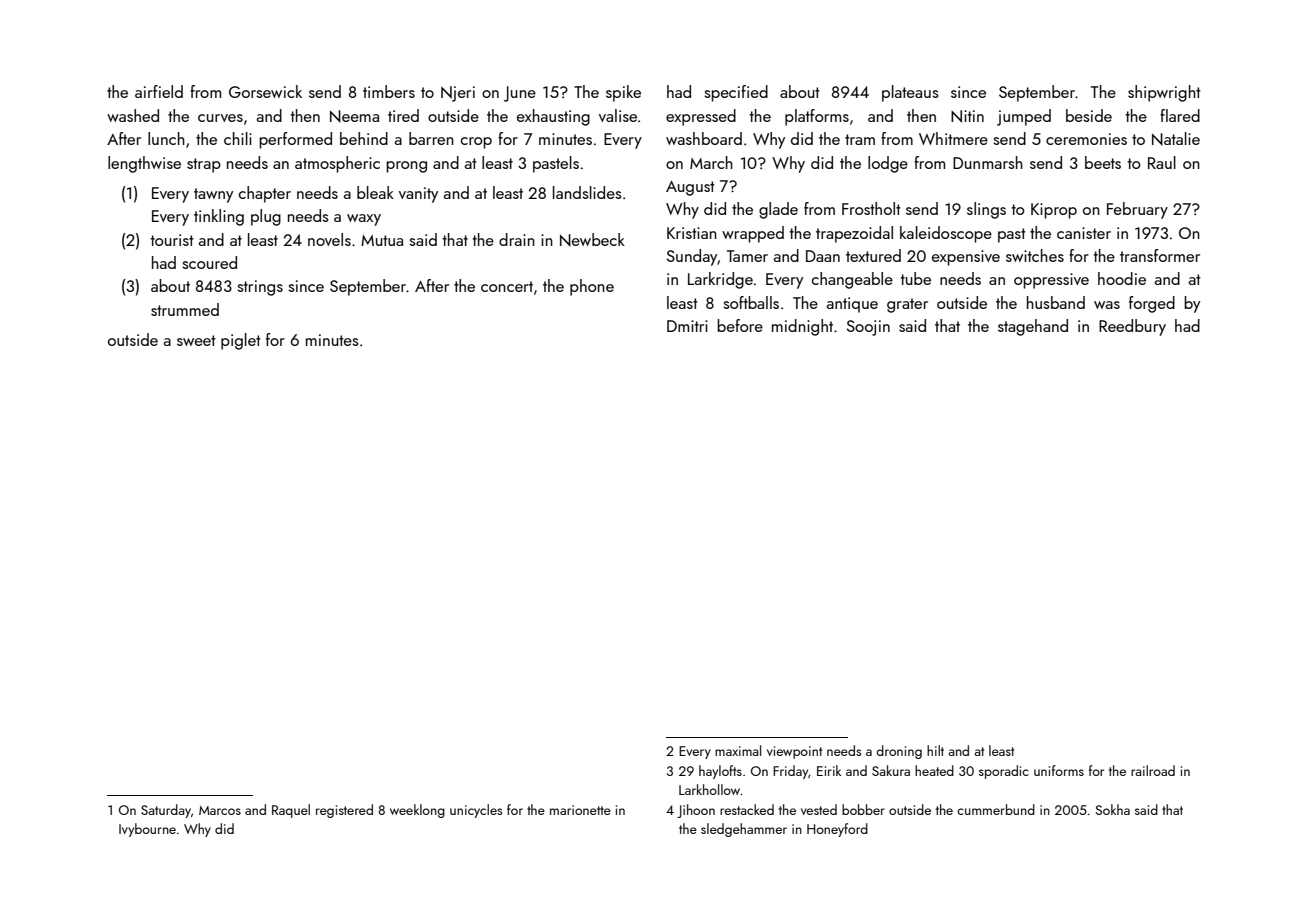 The height and width of the screenshot is (924, 1308). What do you see at coordinates (147, 830) in the screenshot?
I see `Ivybourne` at bounding box center [147, 830].
